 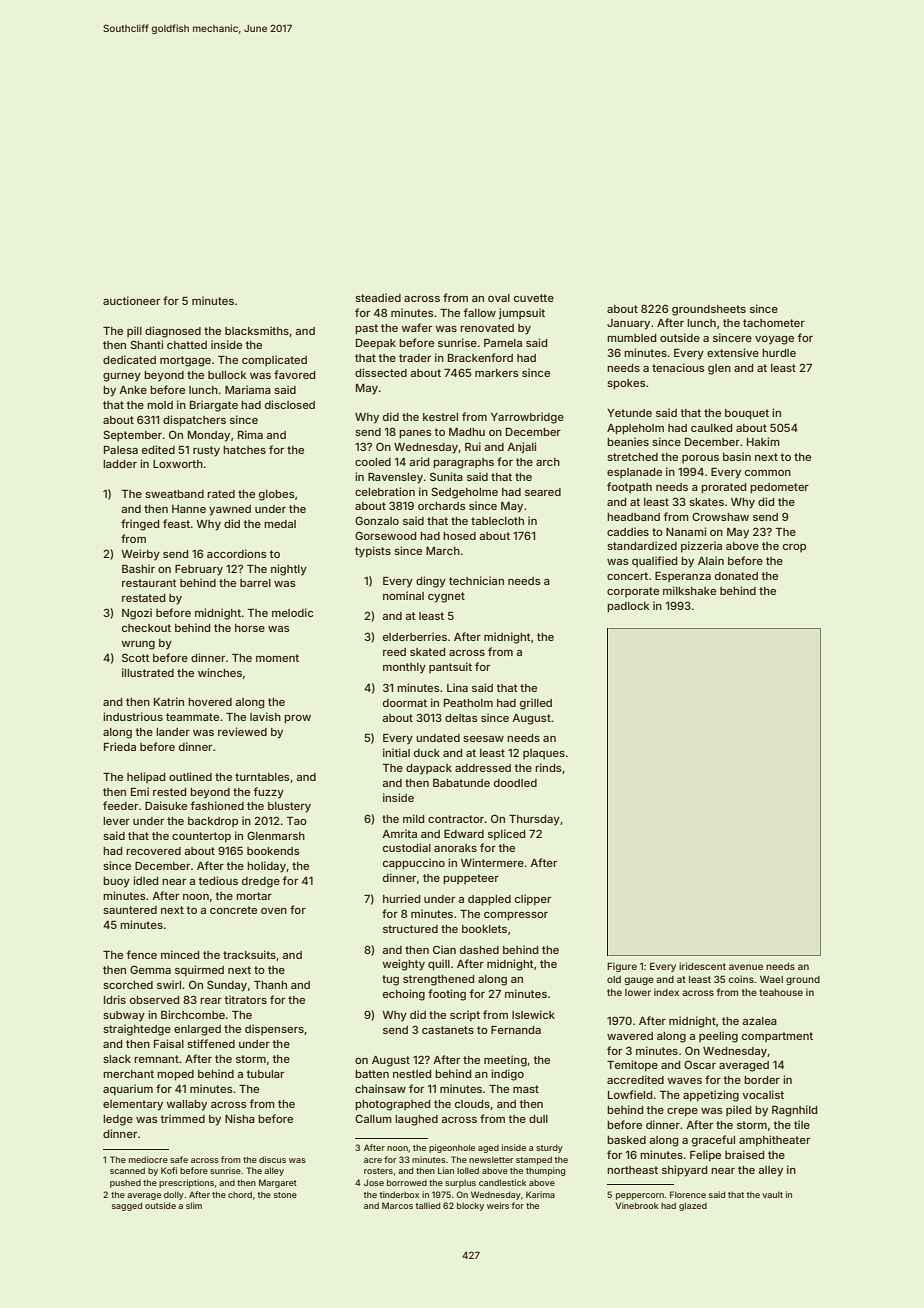 What do you see at coordinates (127, 1206) in the screenshot?
I see `sagged` at bounding box center [127, 1206].
